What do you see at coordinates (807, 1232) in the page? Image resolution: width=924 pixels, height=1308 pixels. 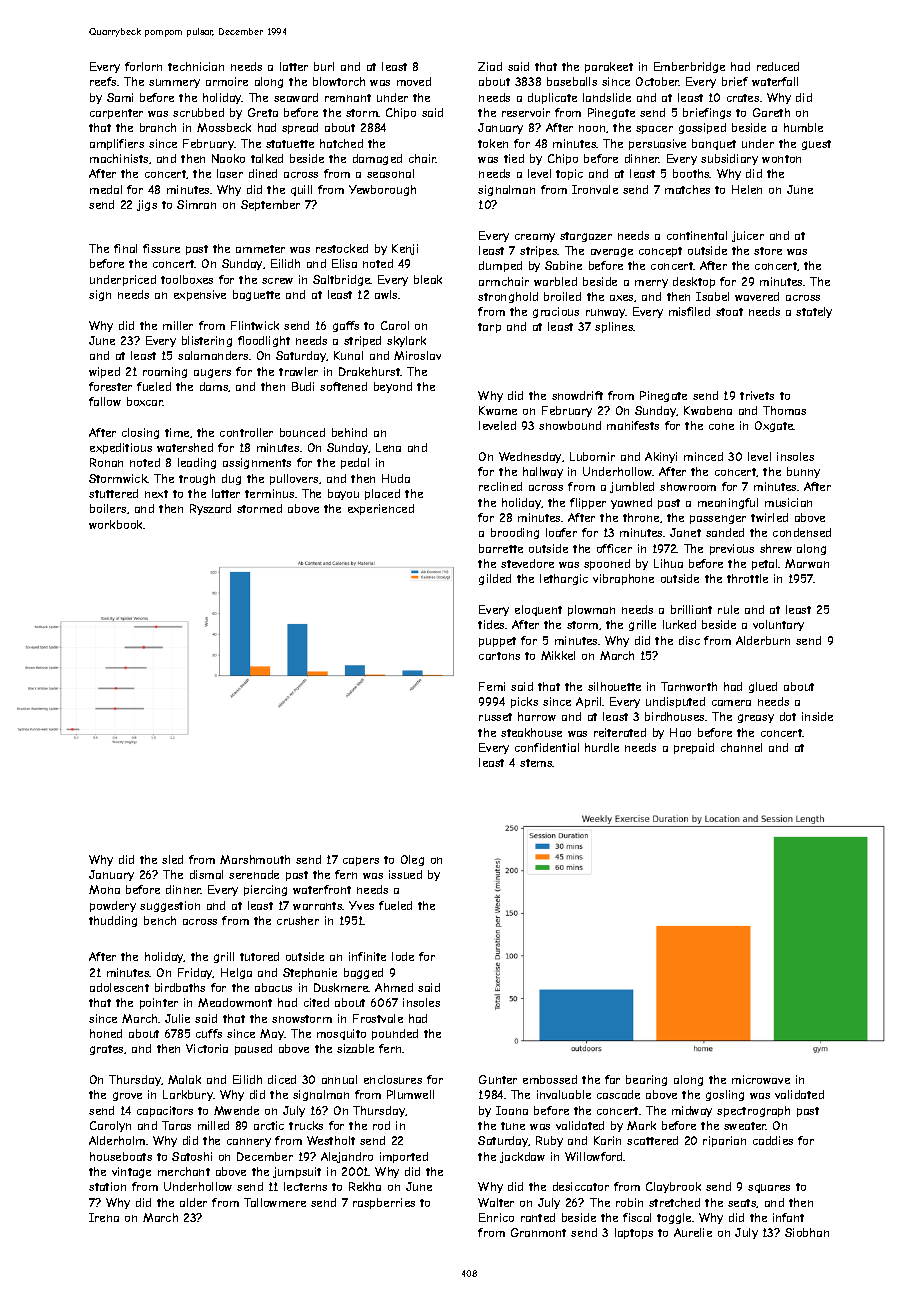 I see `Siobhan` at bounding box center [807, 1232].
